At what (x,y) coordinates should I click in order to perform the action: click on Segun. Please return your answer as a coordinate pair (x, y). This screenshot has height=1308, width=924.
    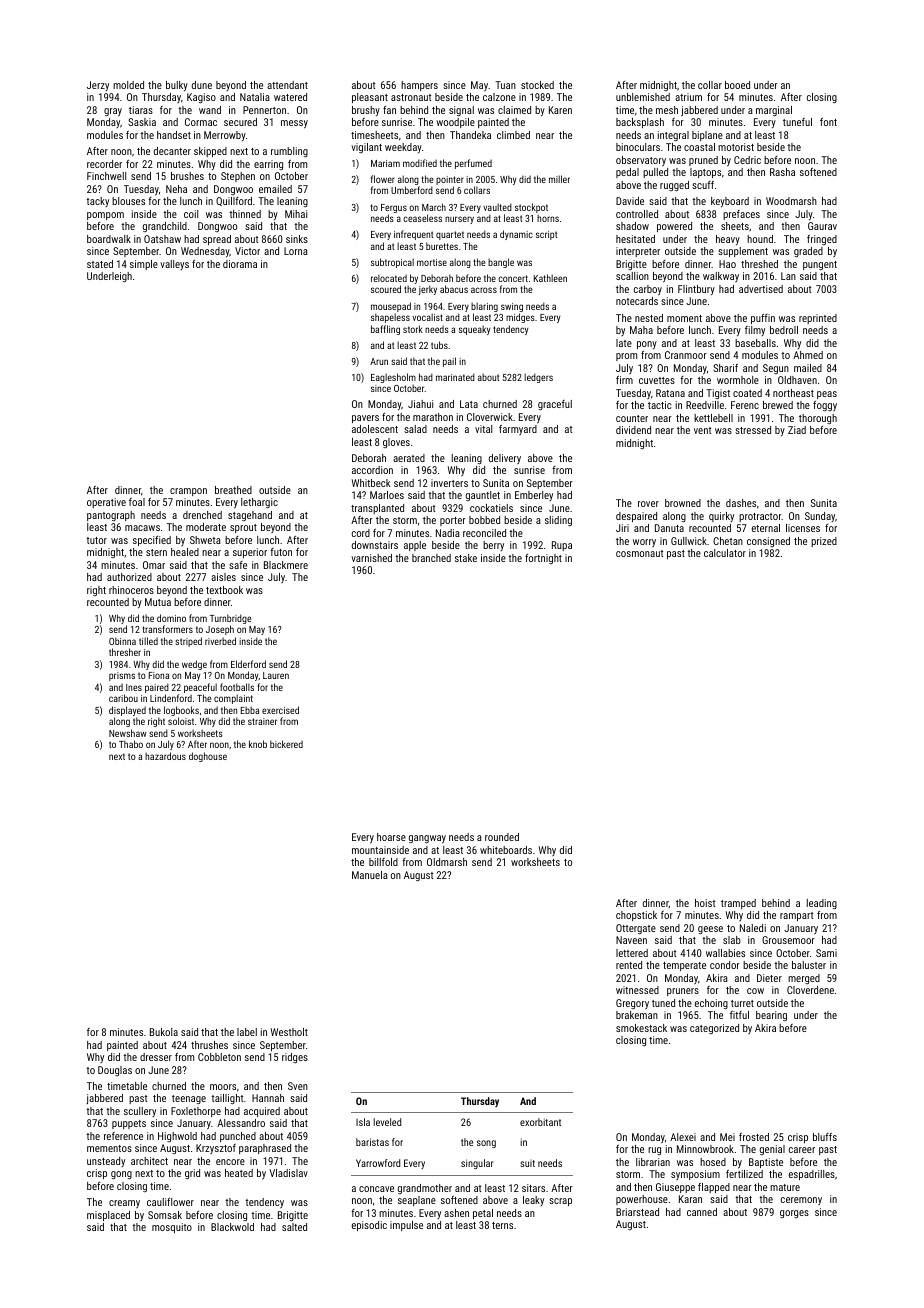
    Looking at the image, I should click on (776, 369).
